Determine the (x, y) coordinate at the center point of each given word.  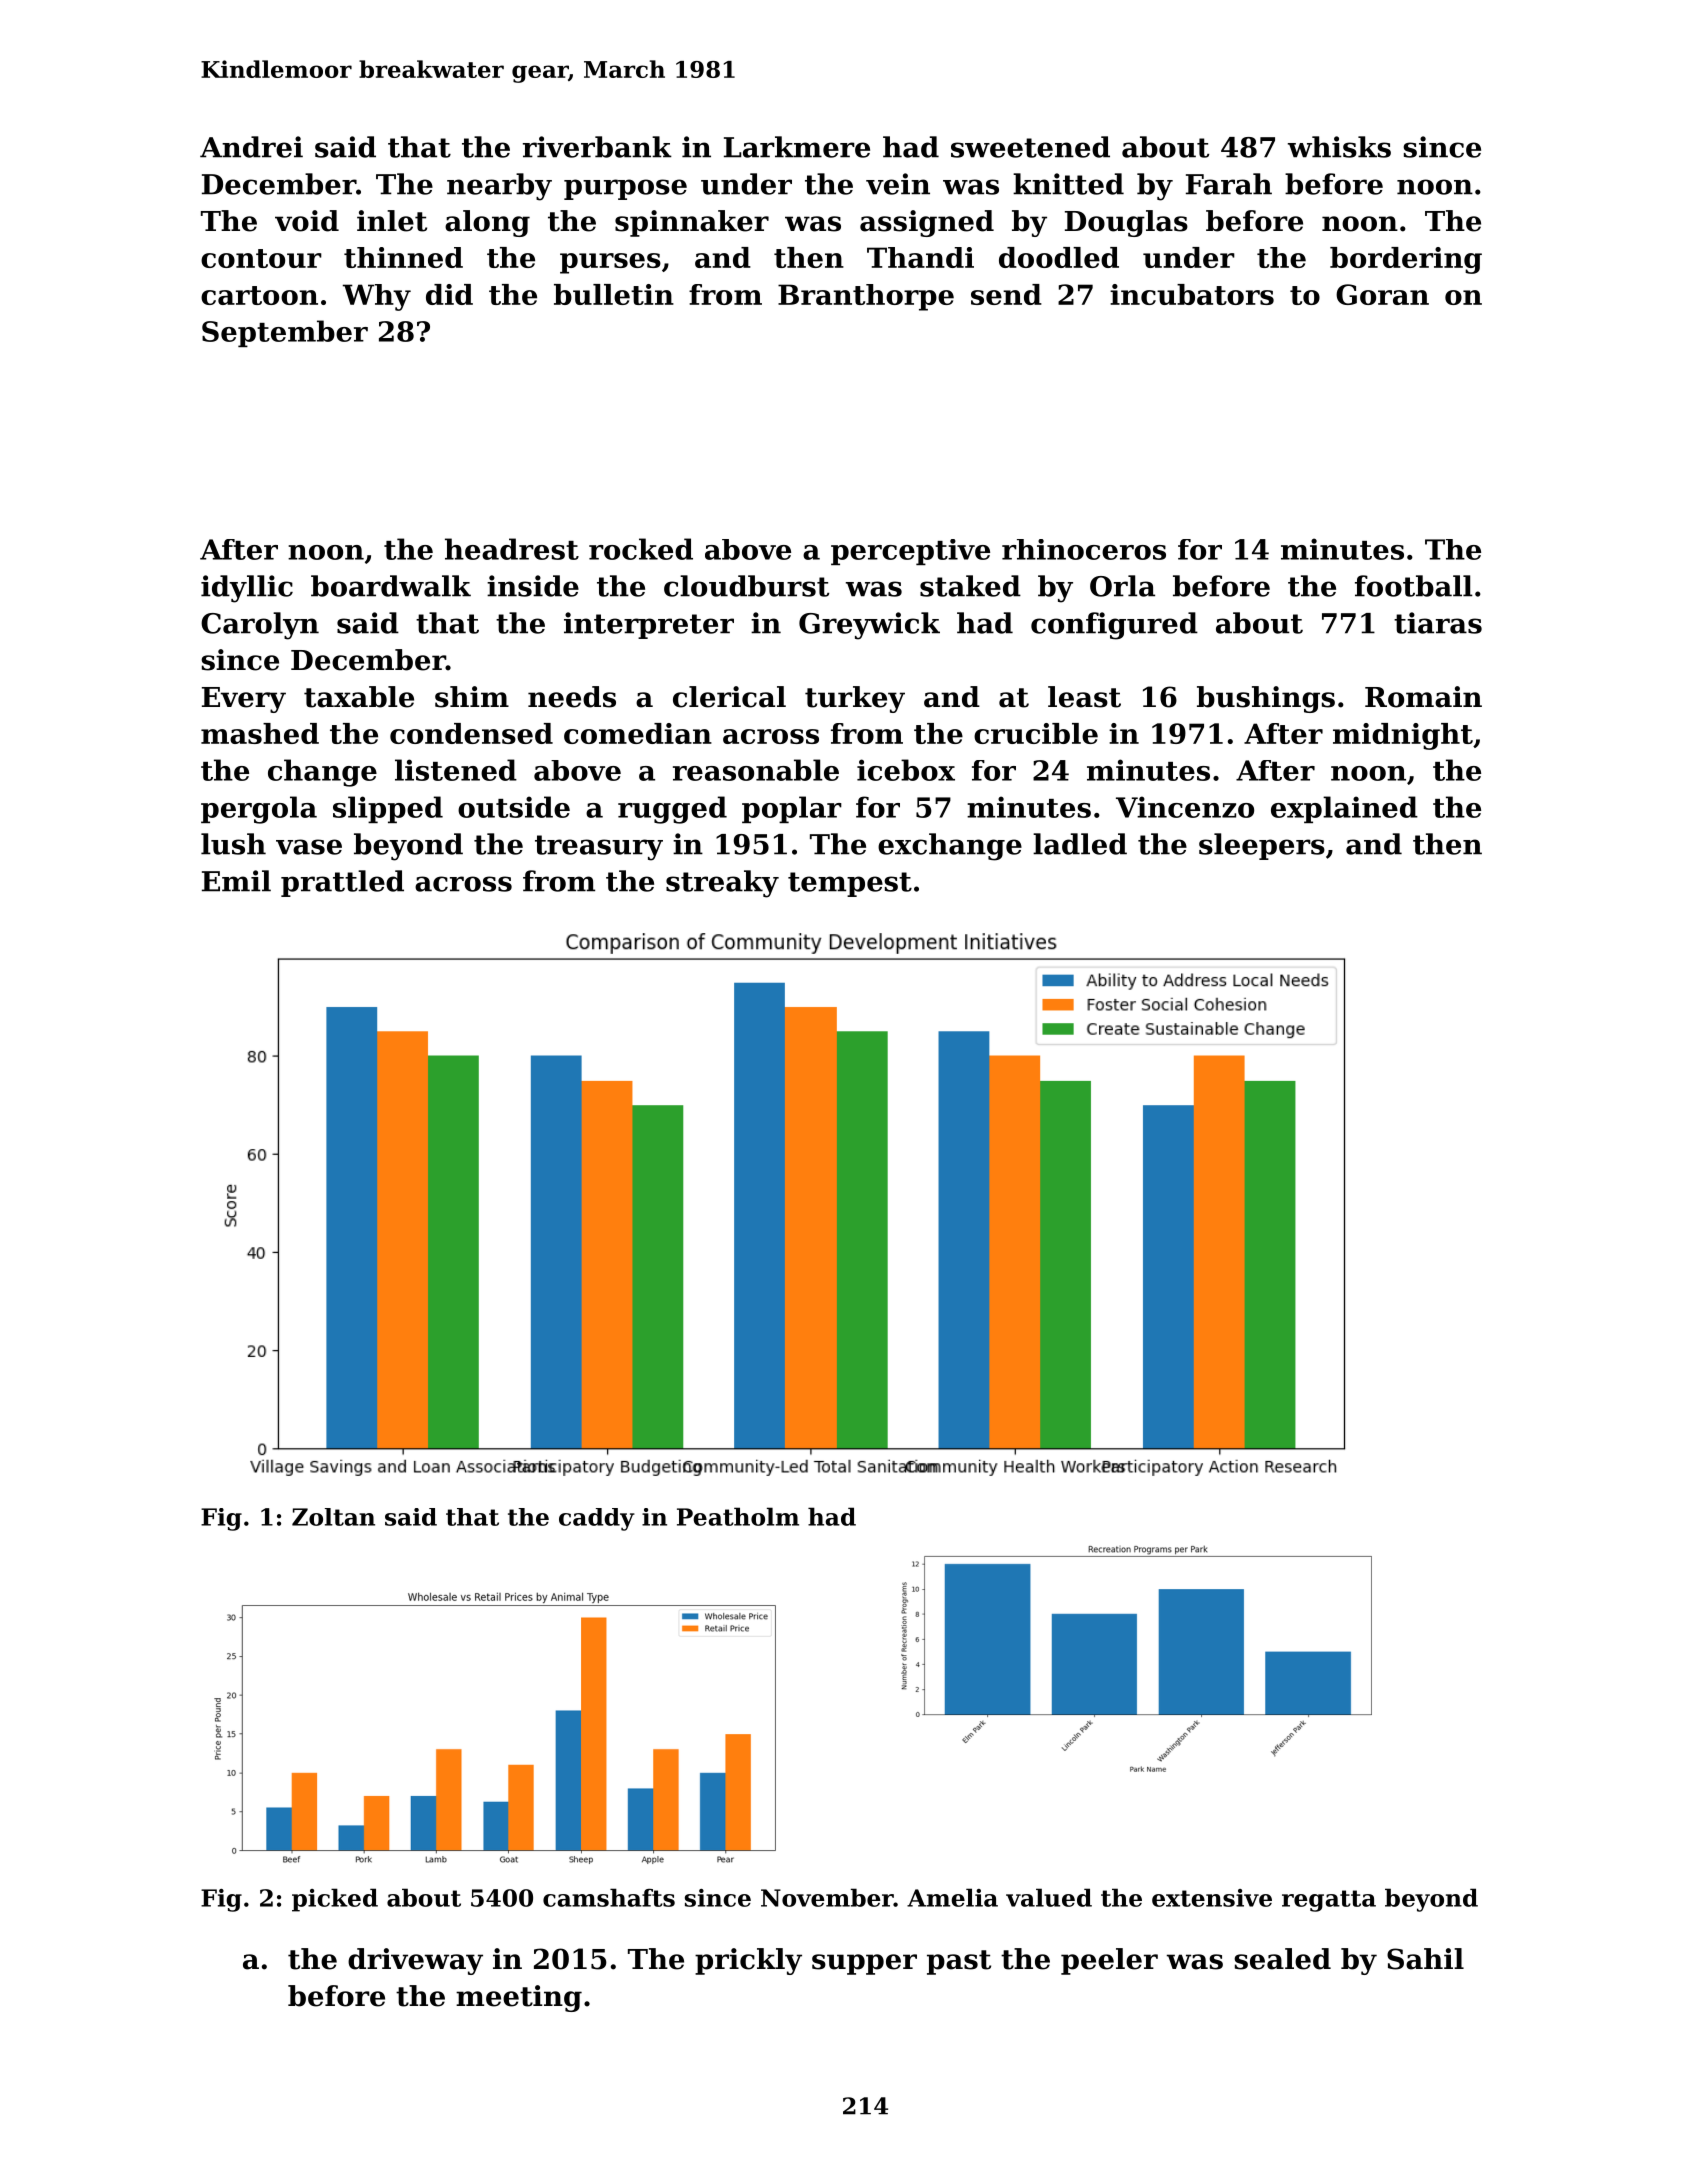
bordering (1406, 260)
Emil (236, 881)
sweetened (1030, 147)
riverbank (597, 147)
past (959, 1962)
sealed (1282, 1959)
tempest (850, 884)
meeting (519, 1998)
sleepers (1262, 846)
